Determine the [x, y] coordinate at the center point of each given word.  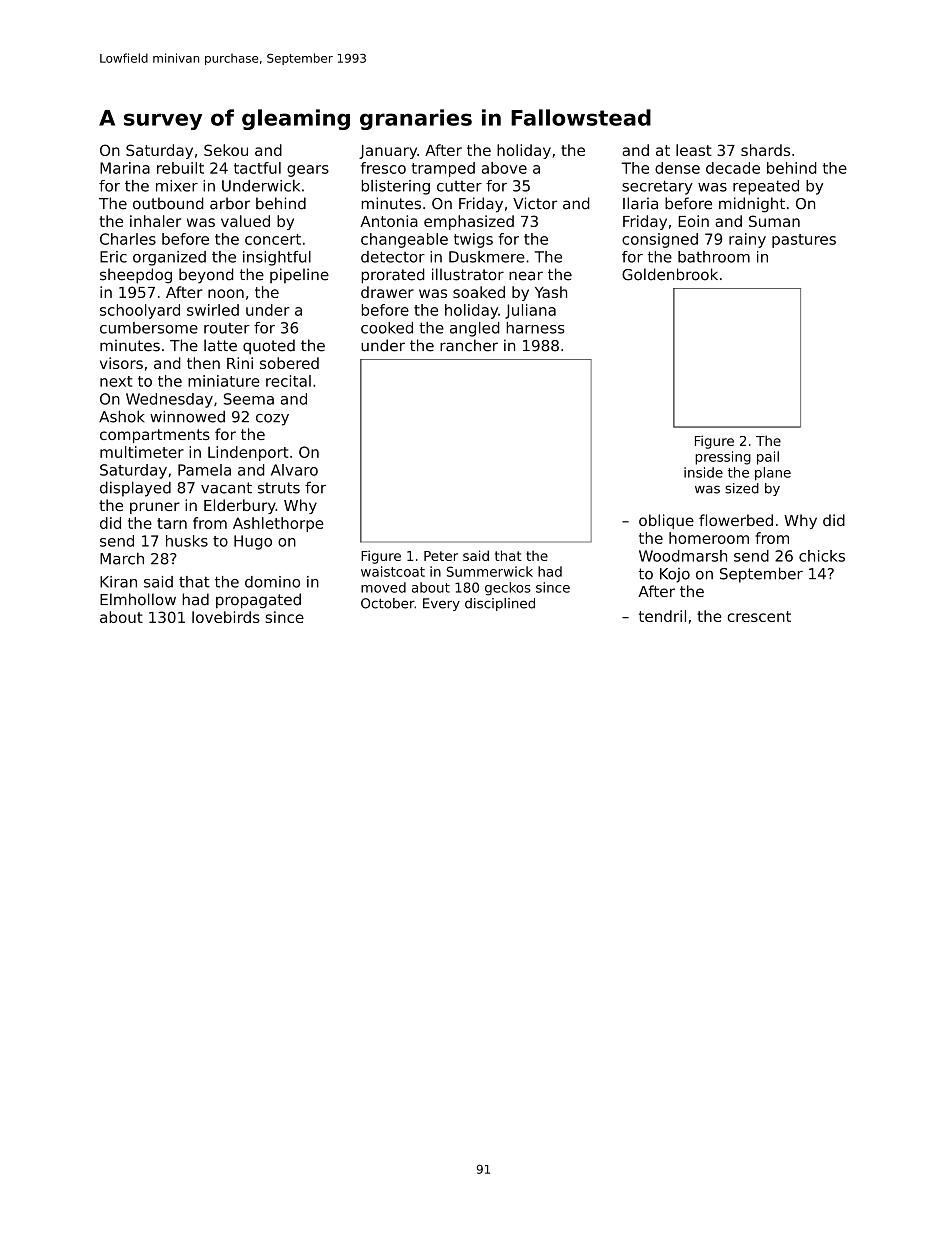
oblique [666, 521]
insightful [277, 258]
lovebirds [226, 617]
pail [768, 458]
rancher [469, 345]
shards [765, 150]
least [694, 150]
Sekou [226, 150]
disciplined [500, 604]
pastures [804, 241]
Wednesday [169, 400]
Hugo [253, 542]
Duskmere [486, 257]
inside [703, 472]
